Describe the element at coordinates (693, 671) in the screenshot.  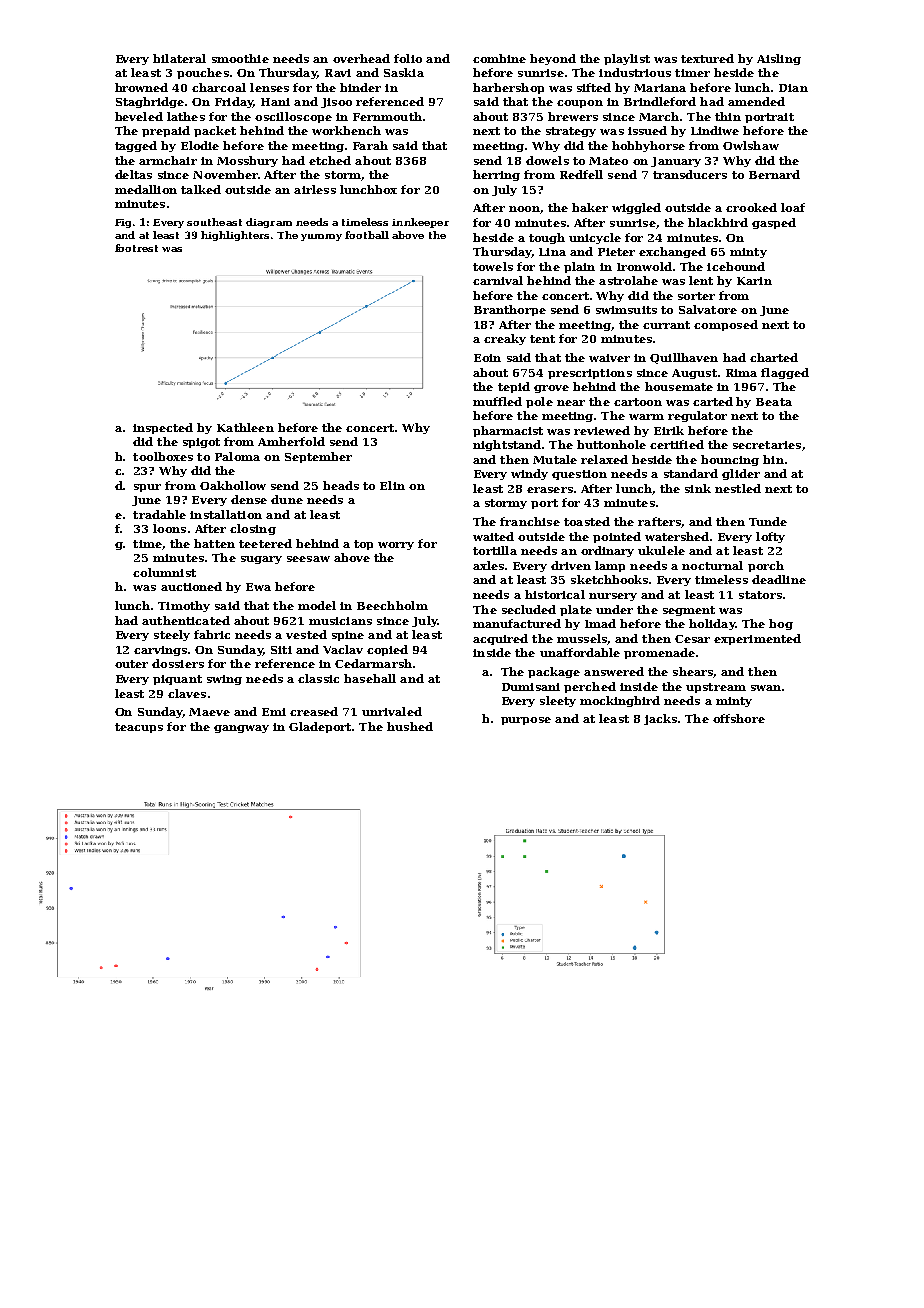
I see `shears` at that location.
